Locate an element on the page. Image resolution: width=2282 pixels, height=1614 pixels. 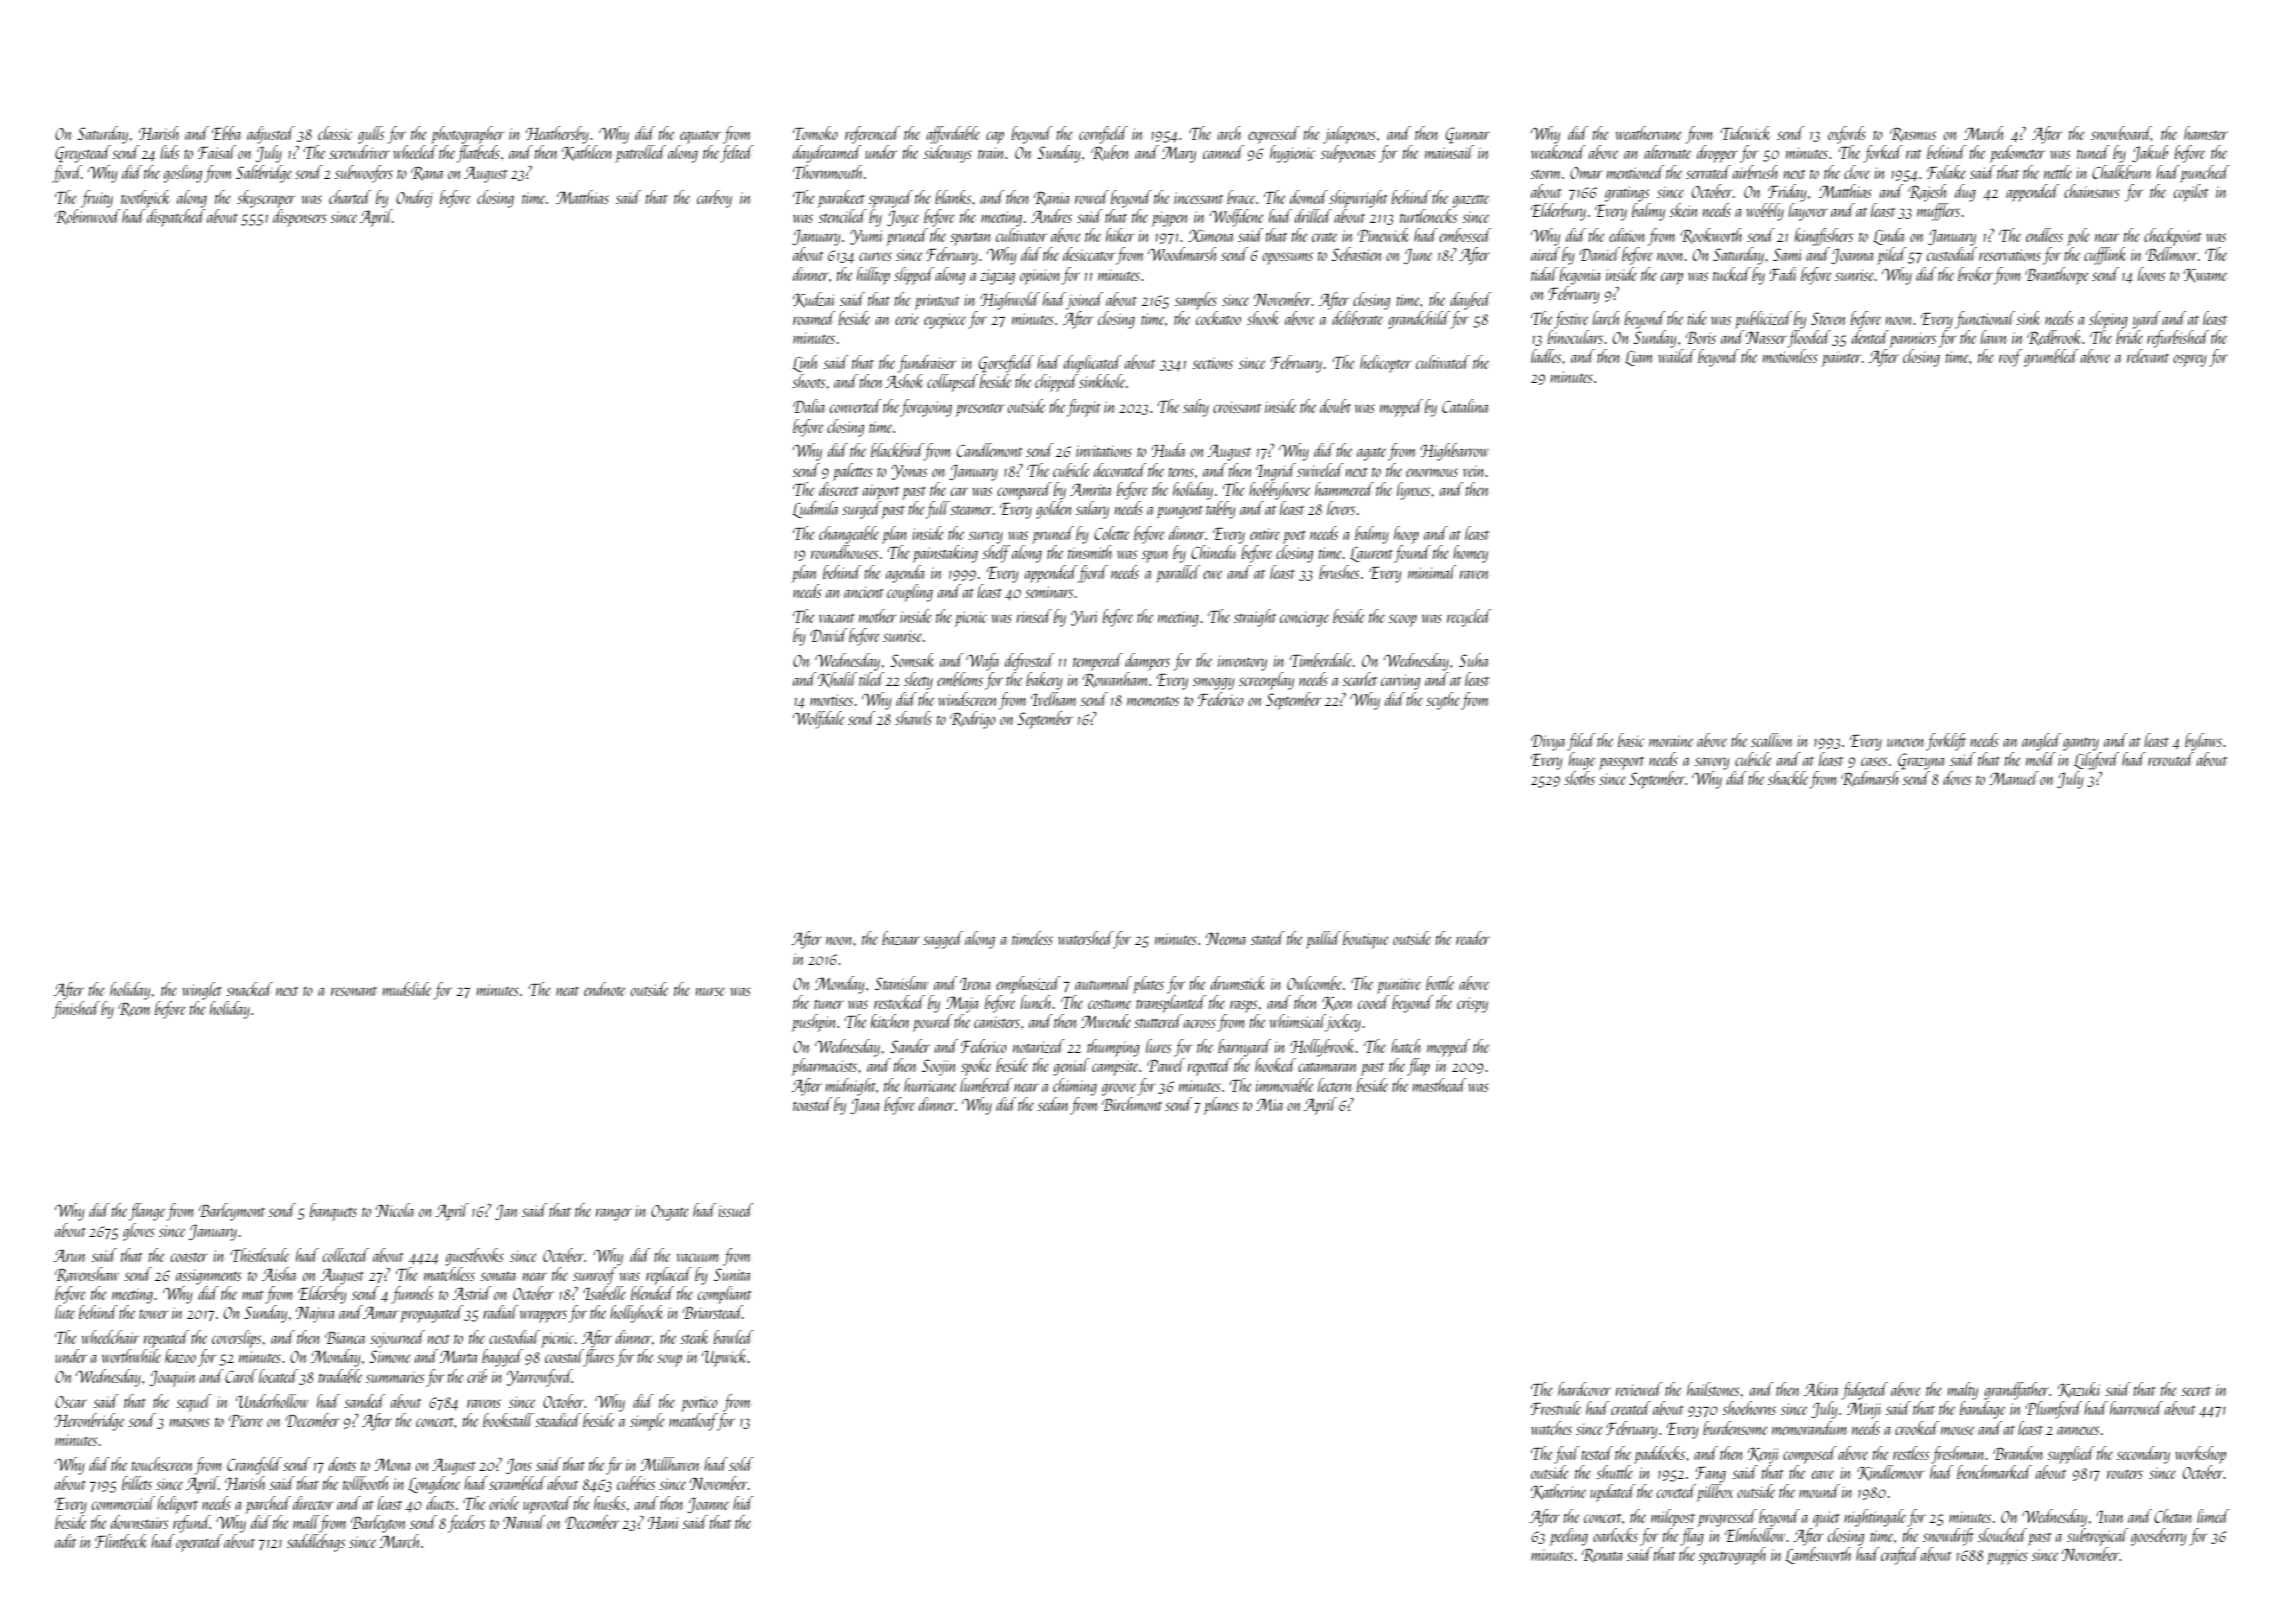
Linh is located at coordinates (805, 363).
